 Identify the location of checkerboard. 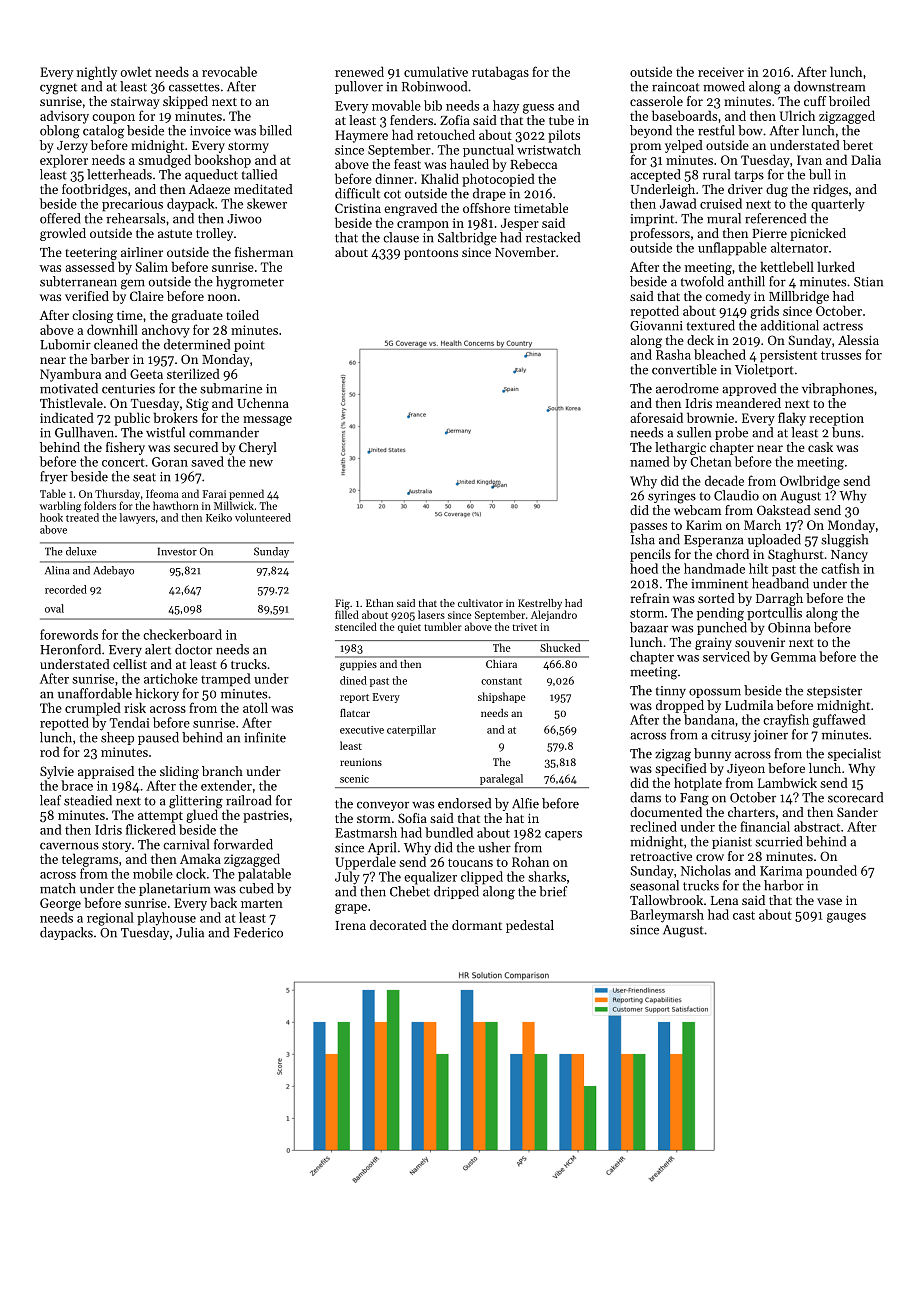
(182, 634).
